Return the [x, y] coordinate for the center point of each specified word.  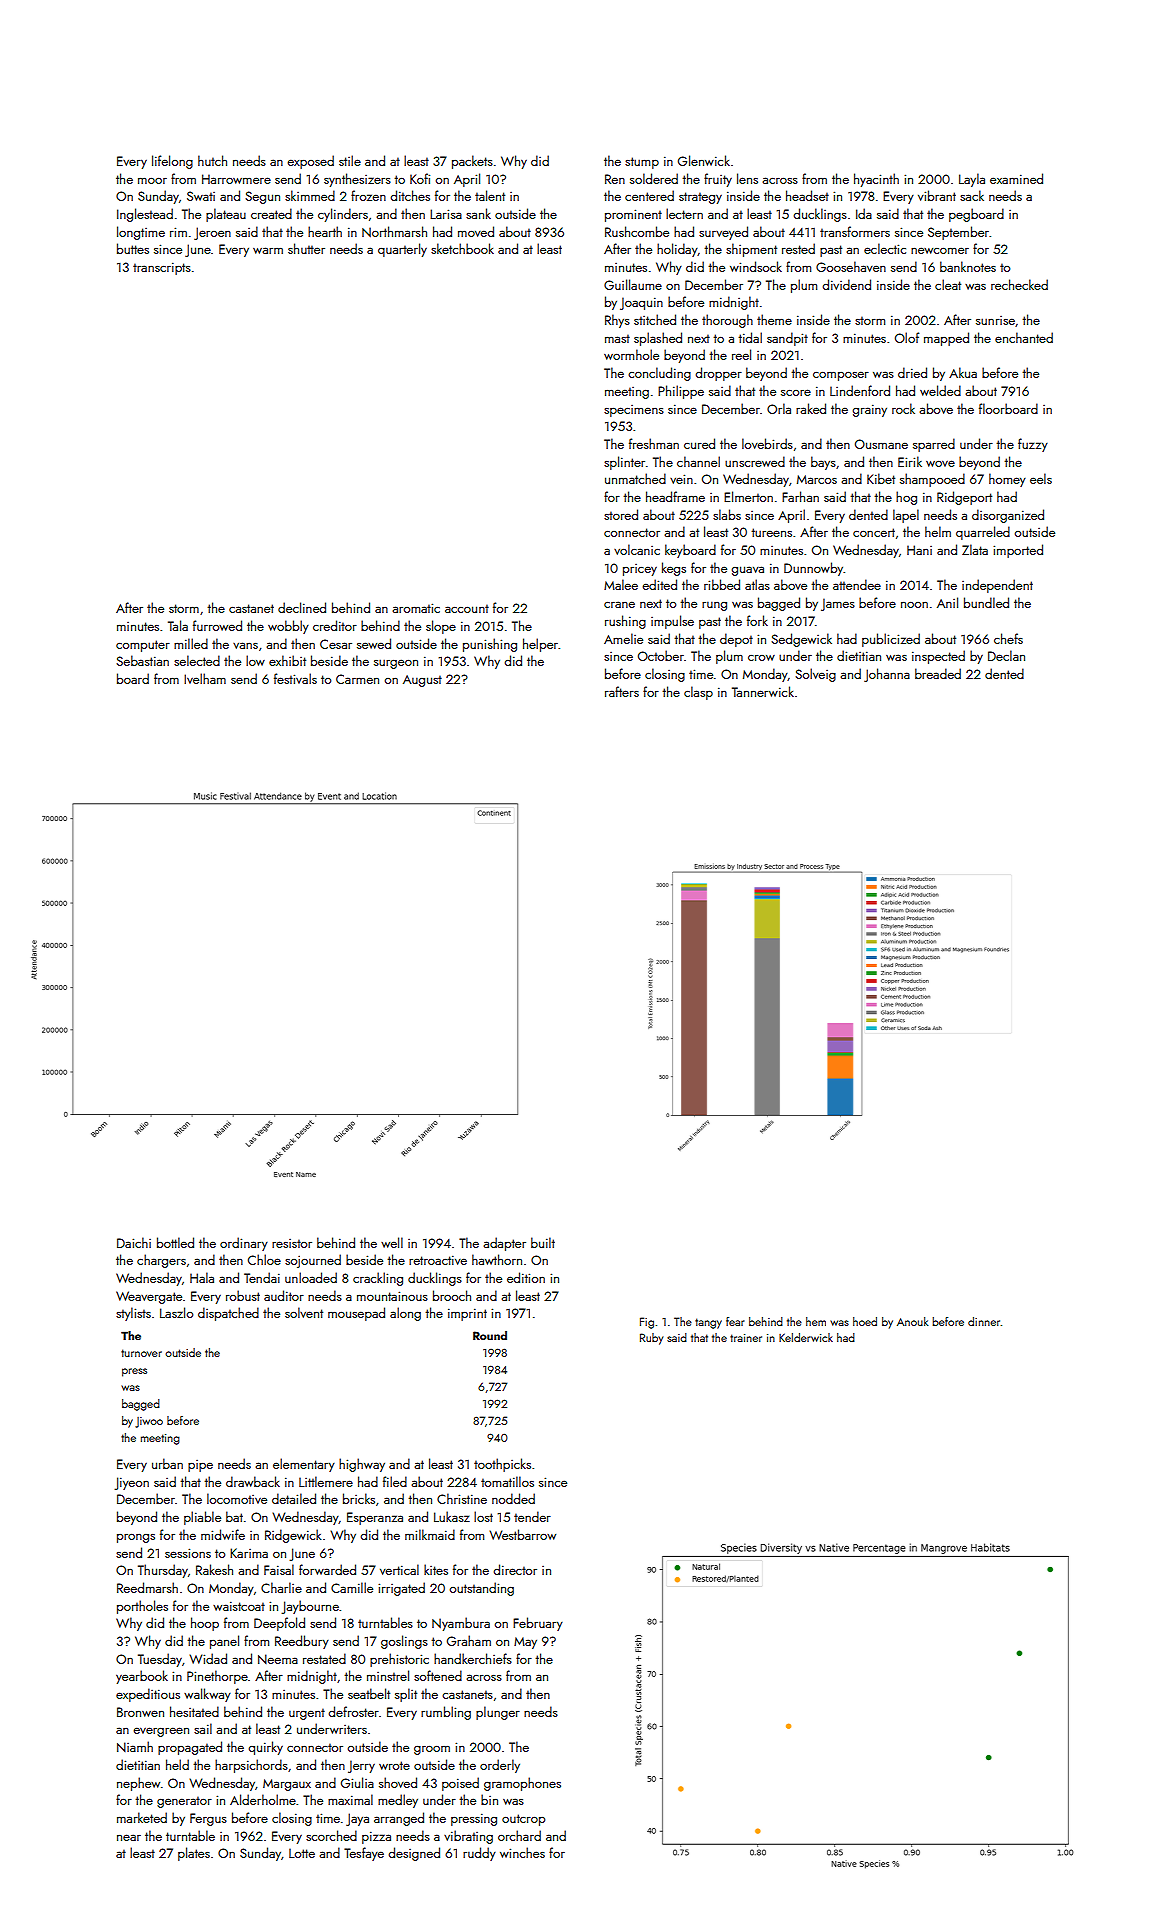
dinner [984, 1321]
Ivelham [205, 678]
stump [642, 163]
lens [747, 178]
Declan [1006, 655]
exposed [310, 162]
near [129, 1837]
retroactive [438, 1260]
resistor [292, 1243]
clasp [698, 693]
